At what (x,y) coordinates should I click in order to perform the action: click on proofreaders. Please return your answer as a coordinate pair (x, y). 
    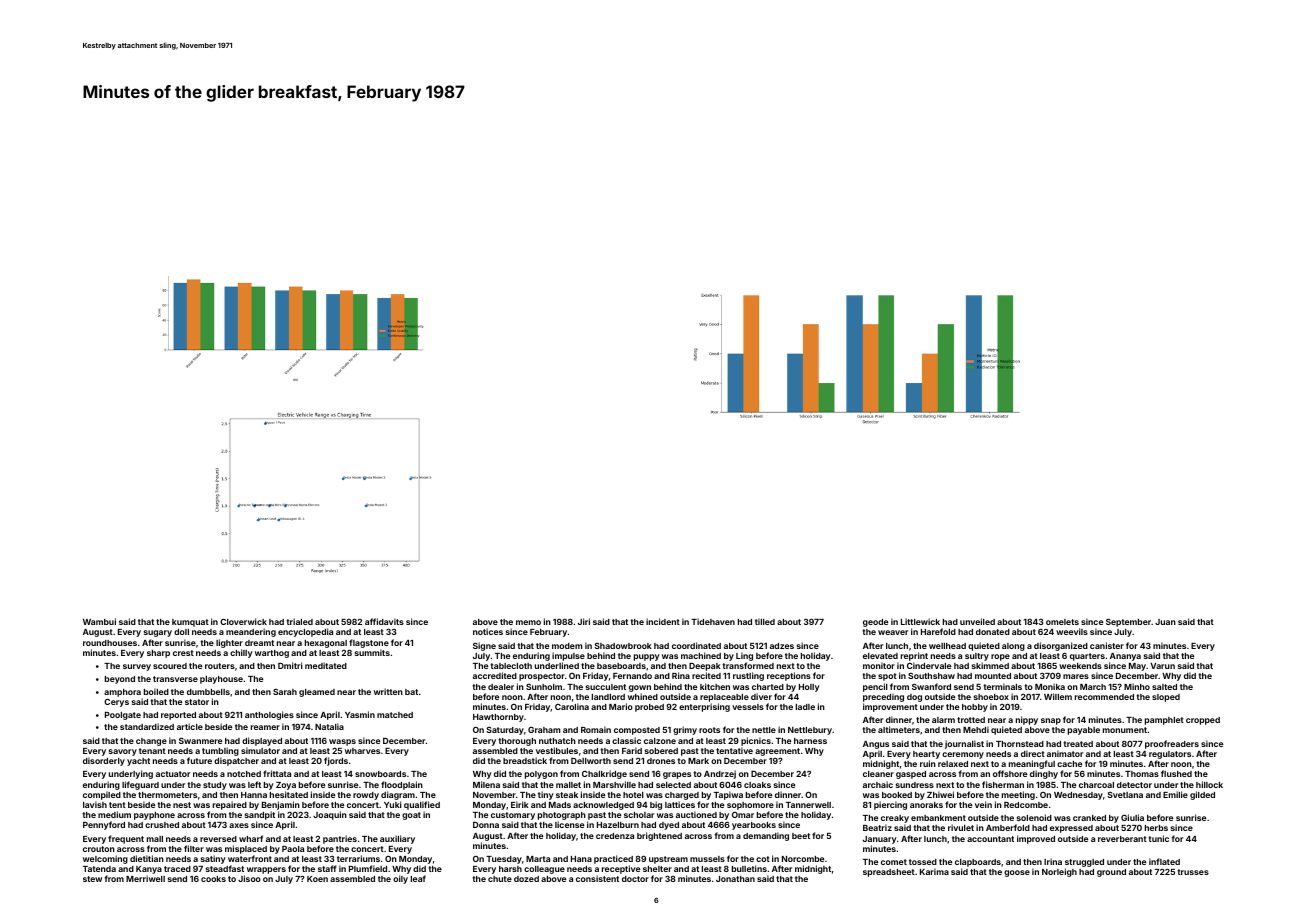
    Looking at the image, I should click on (1172, 744).
